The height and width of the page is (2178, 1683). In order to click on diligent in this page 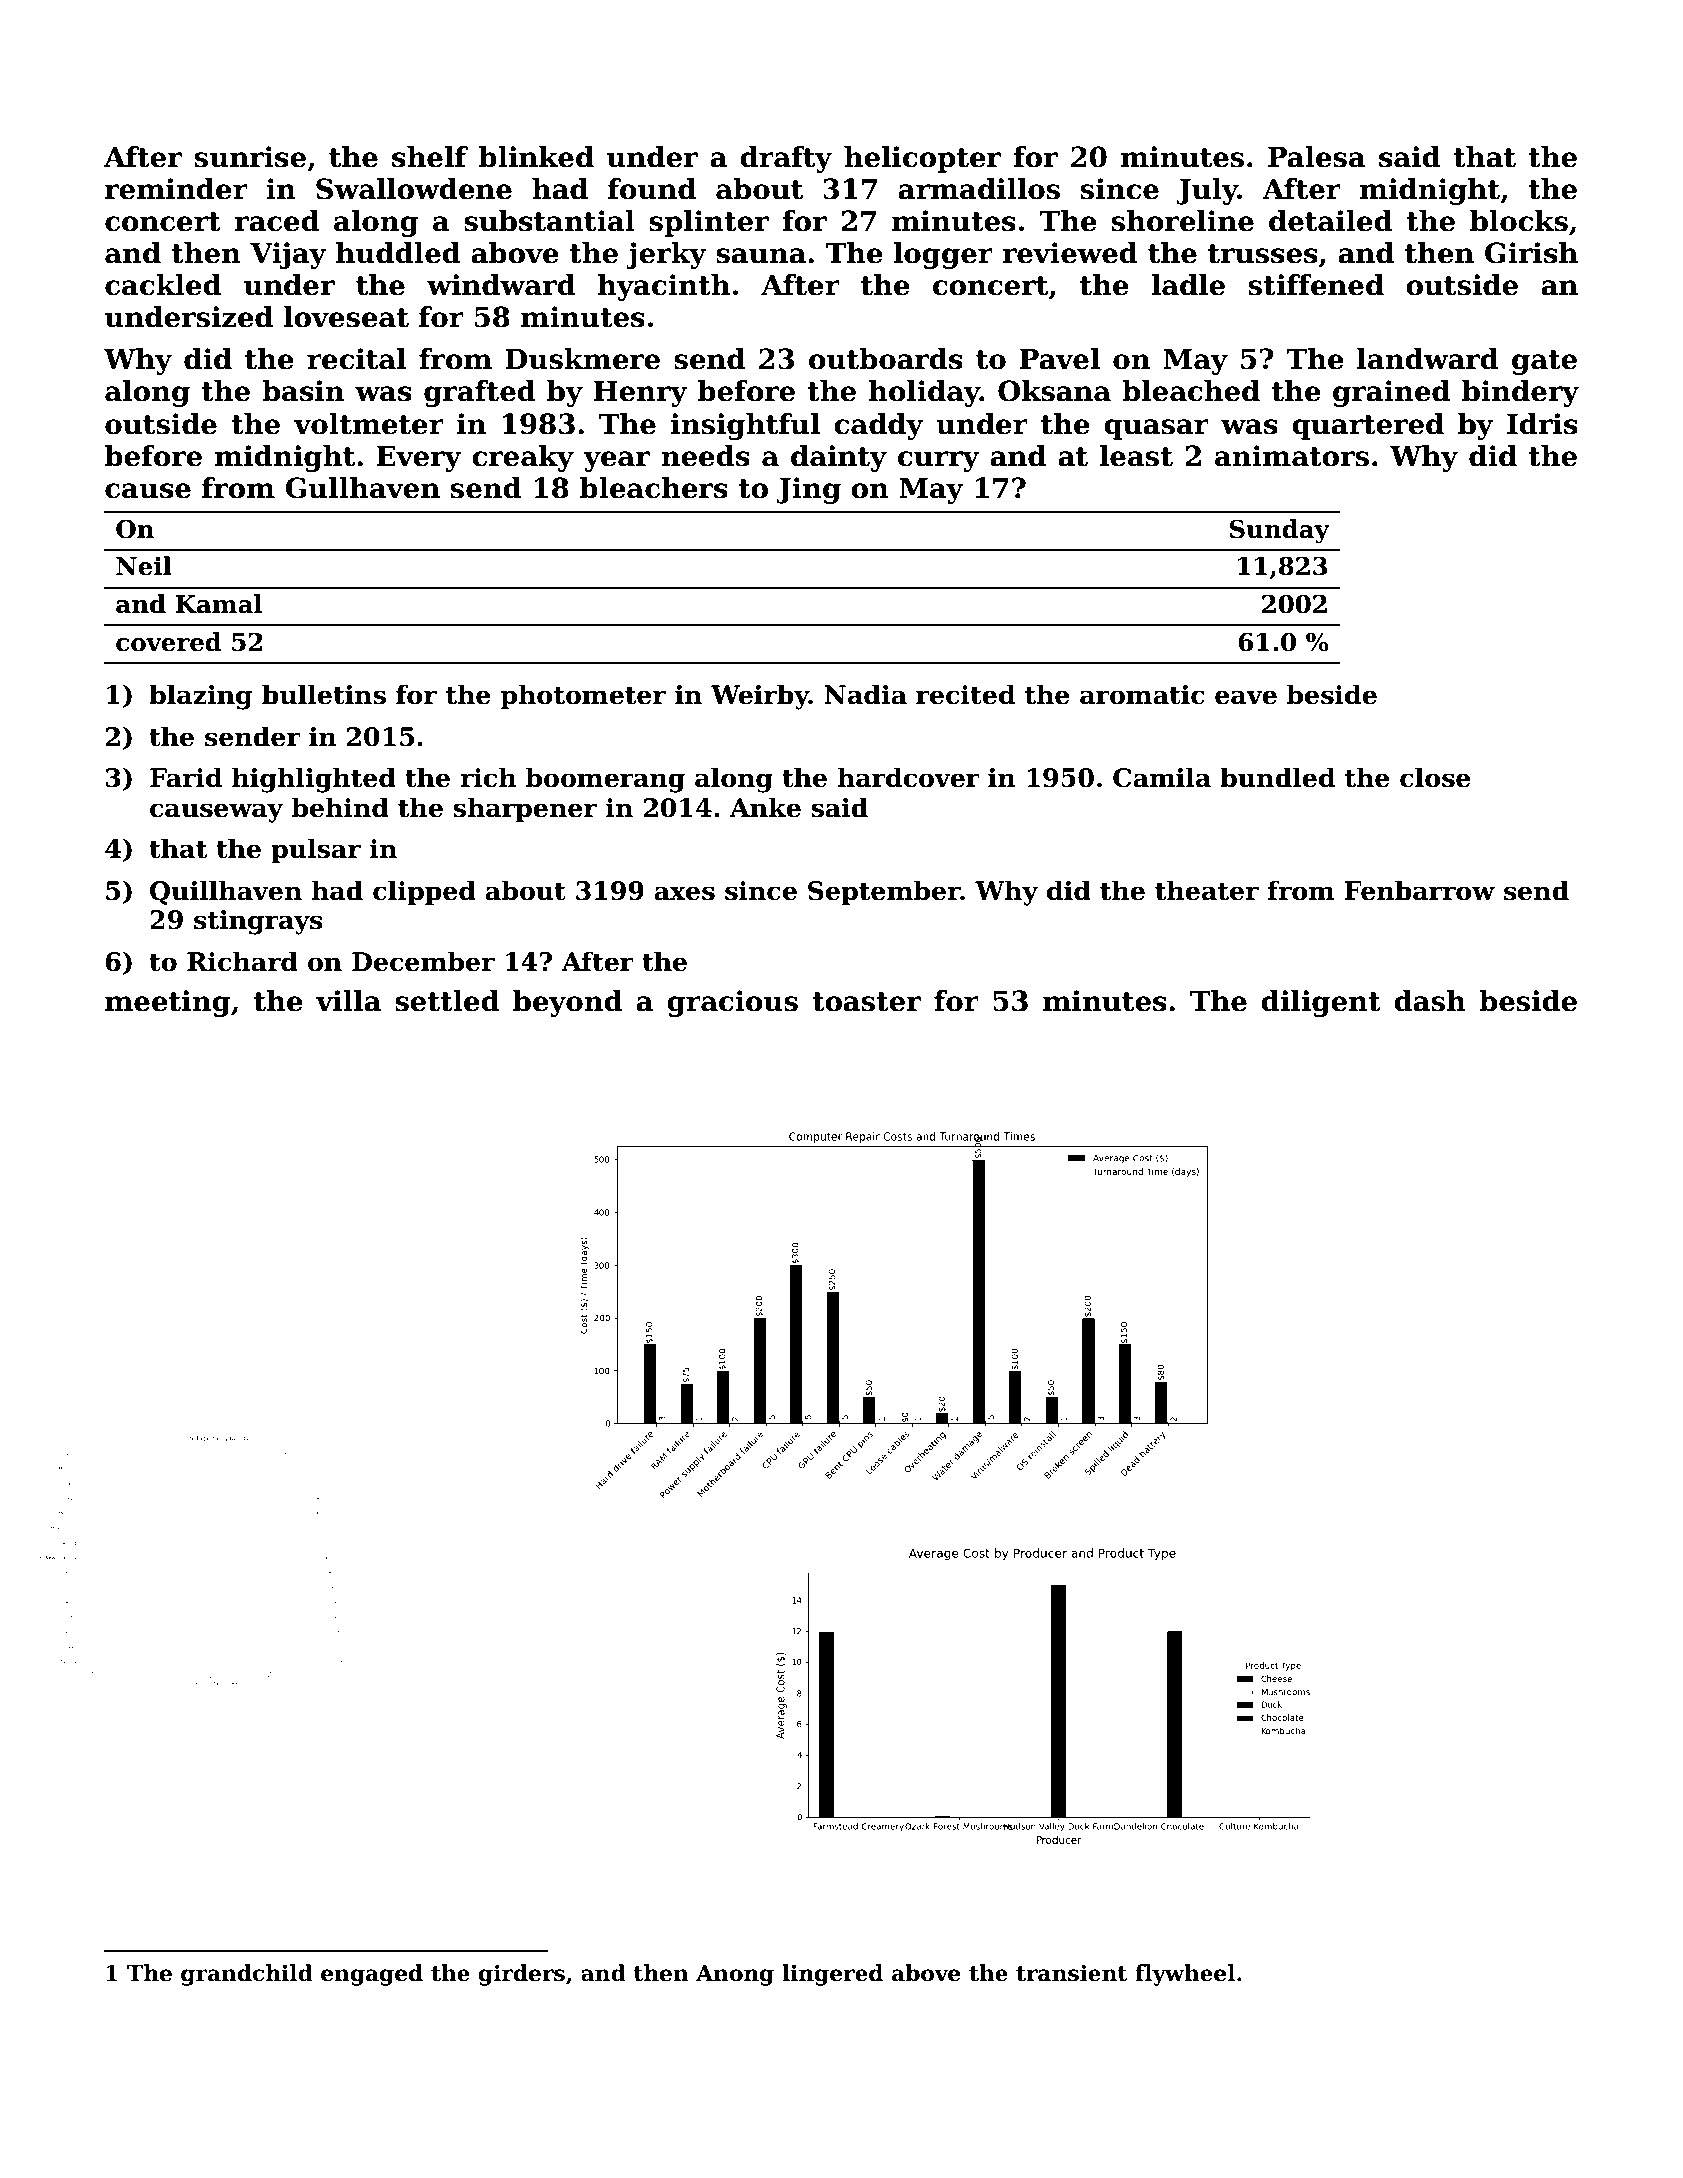, I will do `click(1321, 1003)`.
